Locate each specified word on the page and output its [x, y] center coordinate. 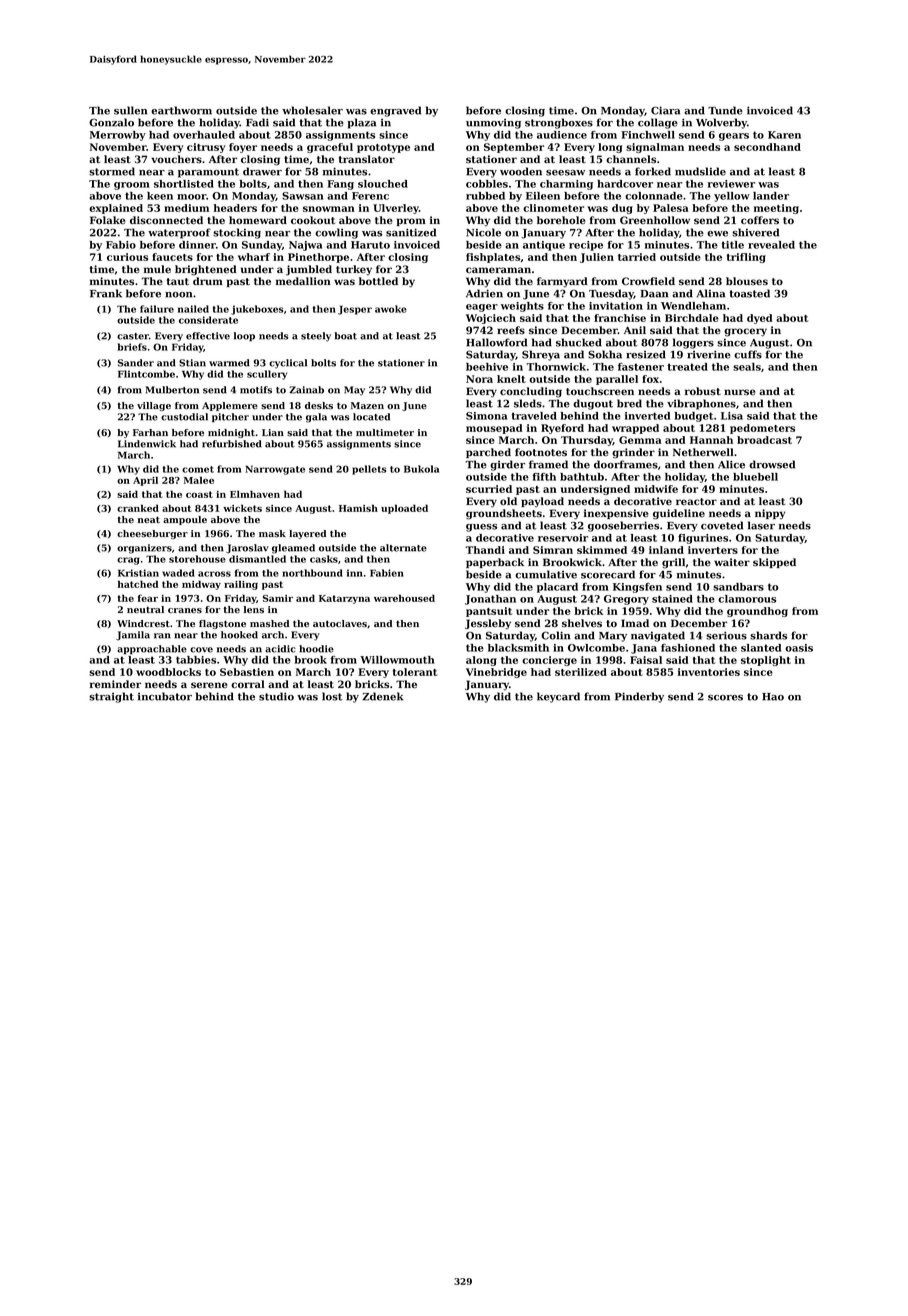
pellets [369, 470]
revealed [771, 245]
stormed [112, 171]
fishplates [493, 258]
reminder [115, 684]
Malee [199, 480]
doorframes [626, 464]
